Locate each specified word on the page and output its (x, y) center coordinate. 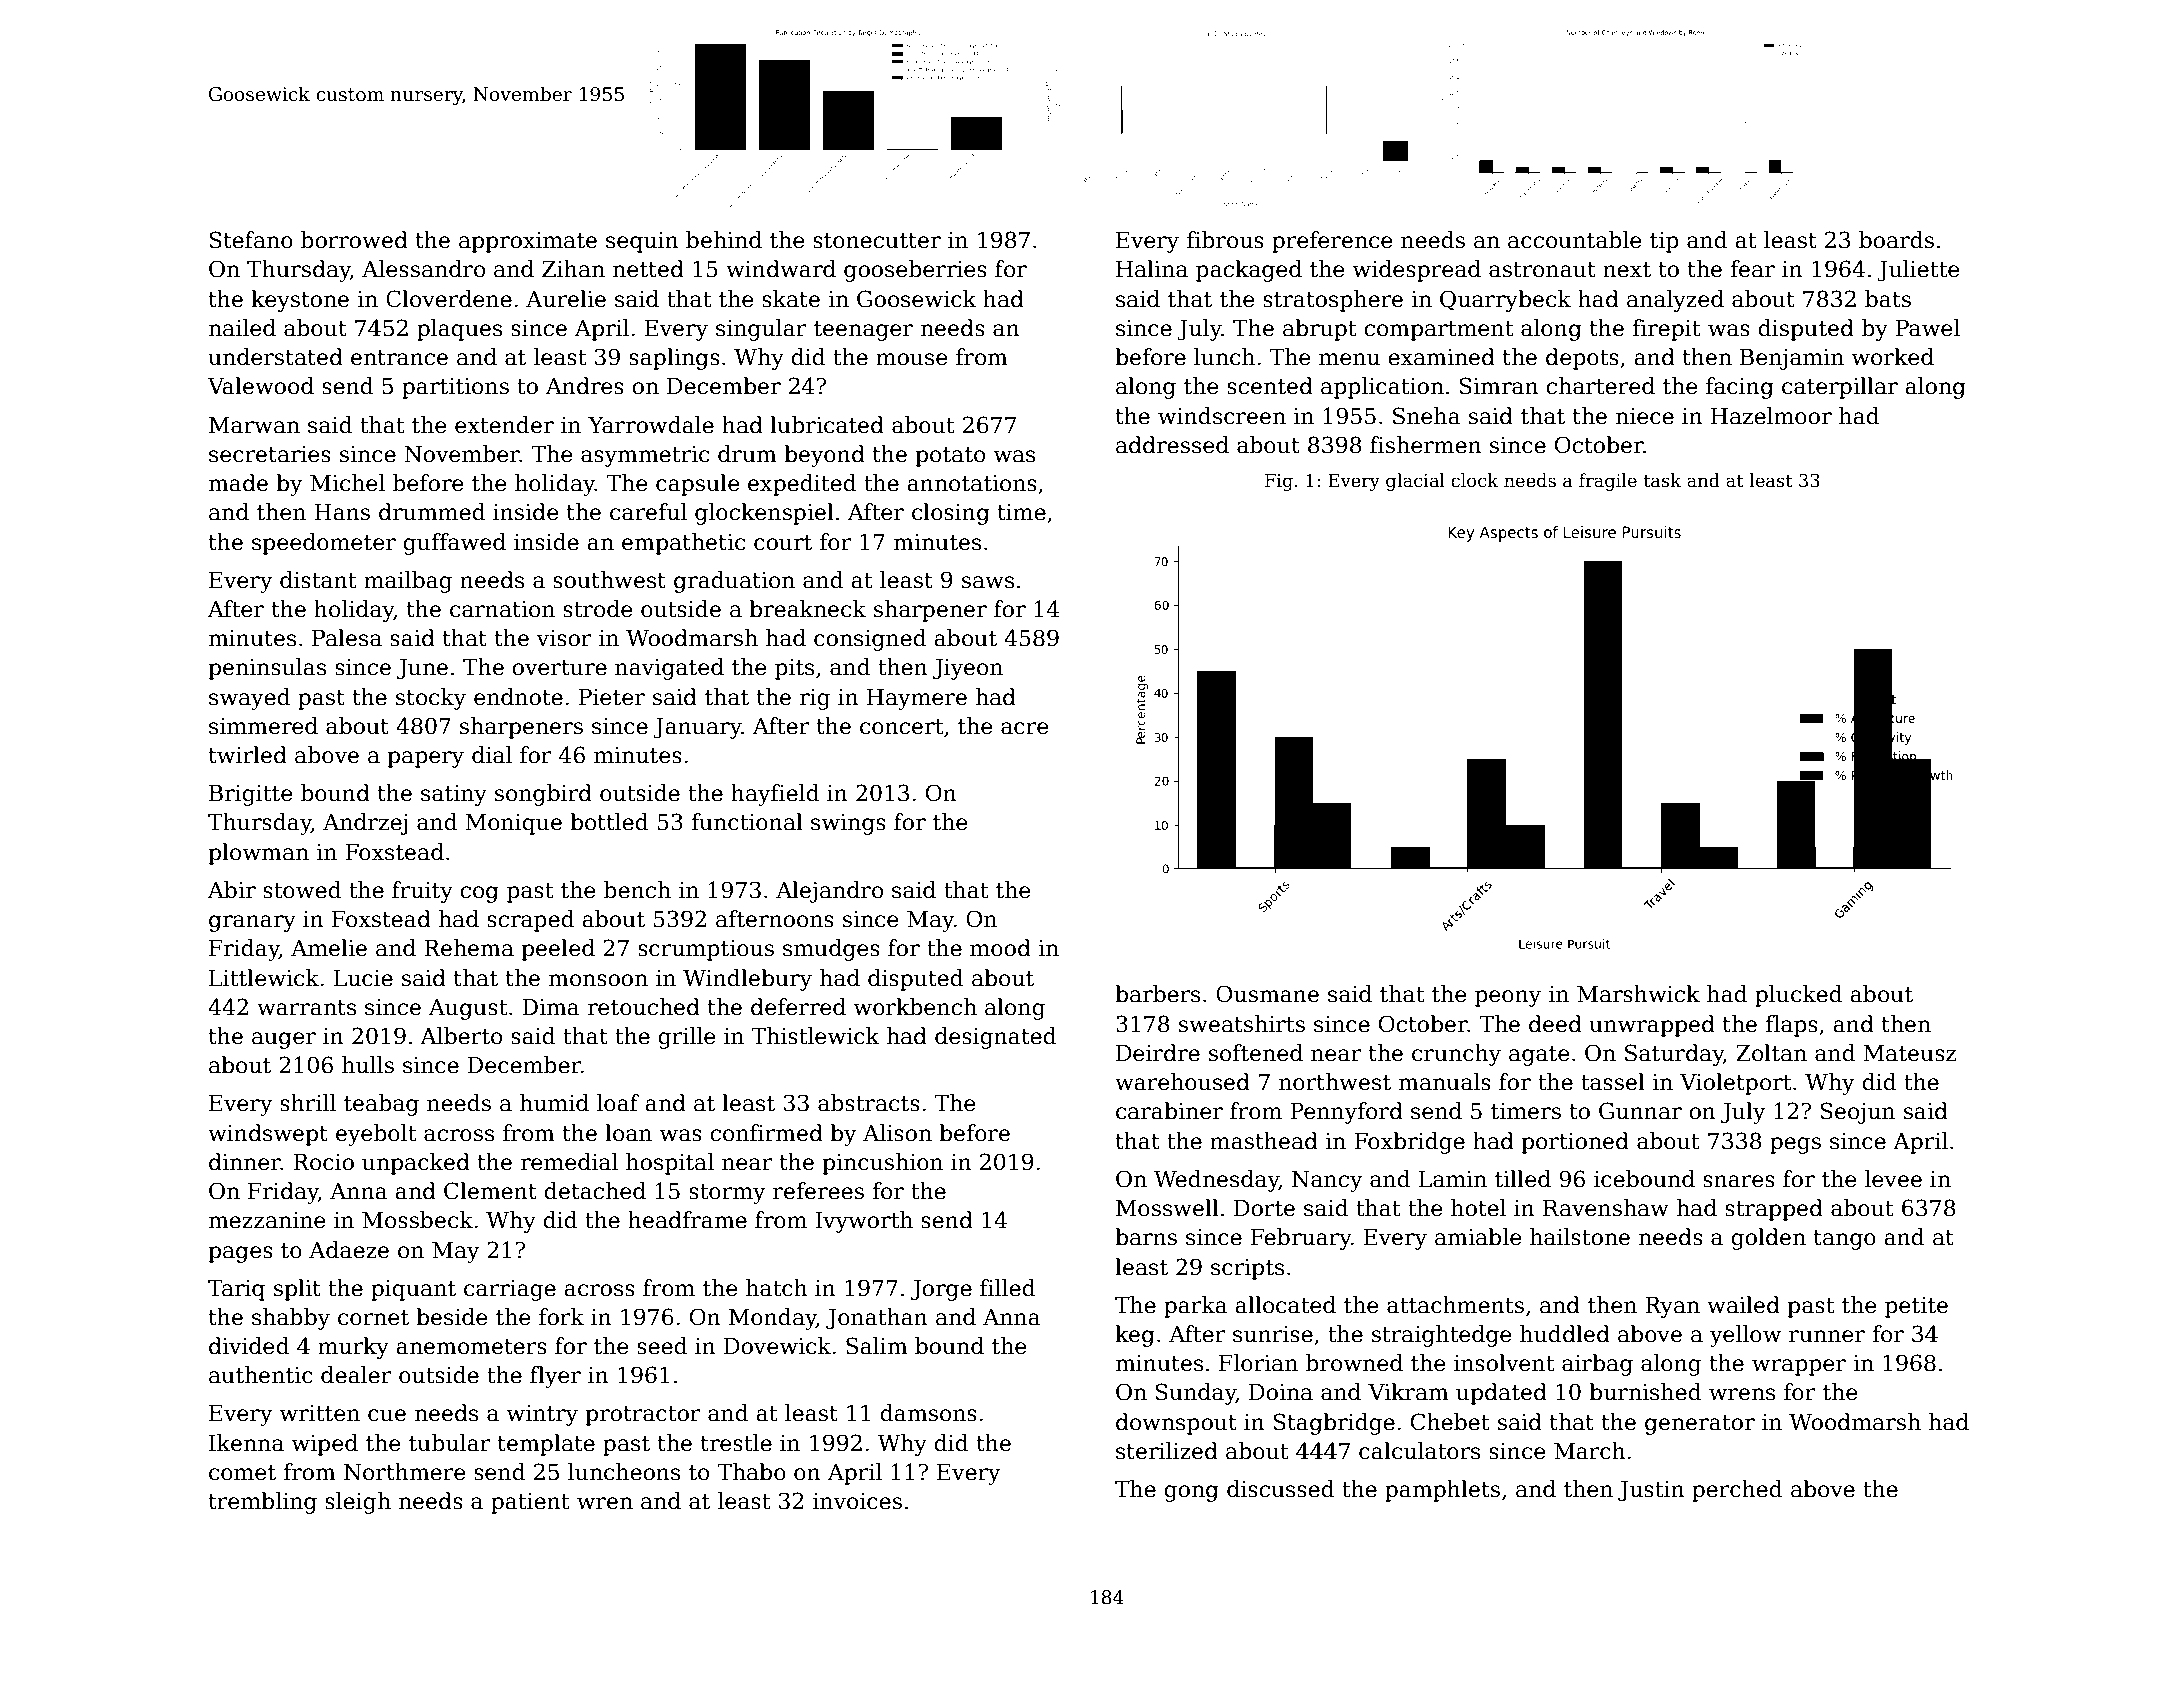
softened (1256, 1053)
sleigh (358, 1503)
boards (1896, 240)
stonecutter (877, 241)
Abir (232, 890)
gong (1191, 1493)
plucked (1798, 996)
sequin (642, 242)
